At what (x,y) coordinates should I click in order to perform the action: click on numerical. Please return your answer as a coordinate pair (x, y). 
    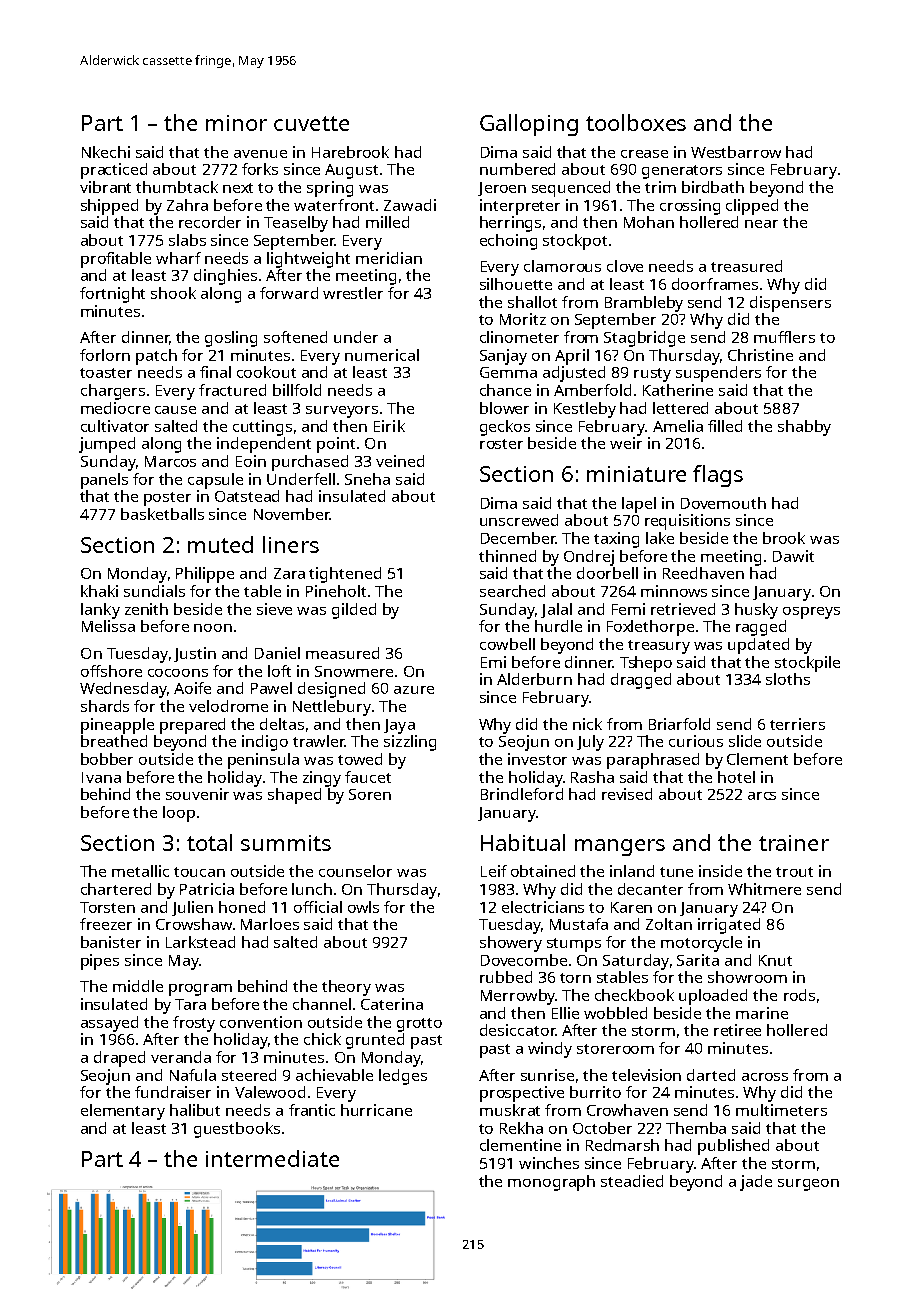
    Looking at the image, I should click on (382, 355).
